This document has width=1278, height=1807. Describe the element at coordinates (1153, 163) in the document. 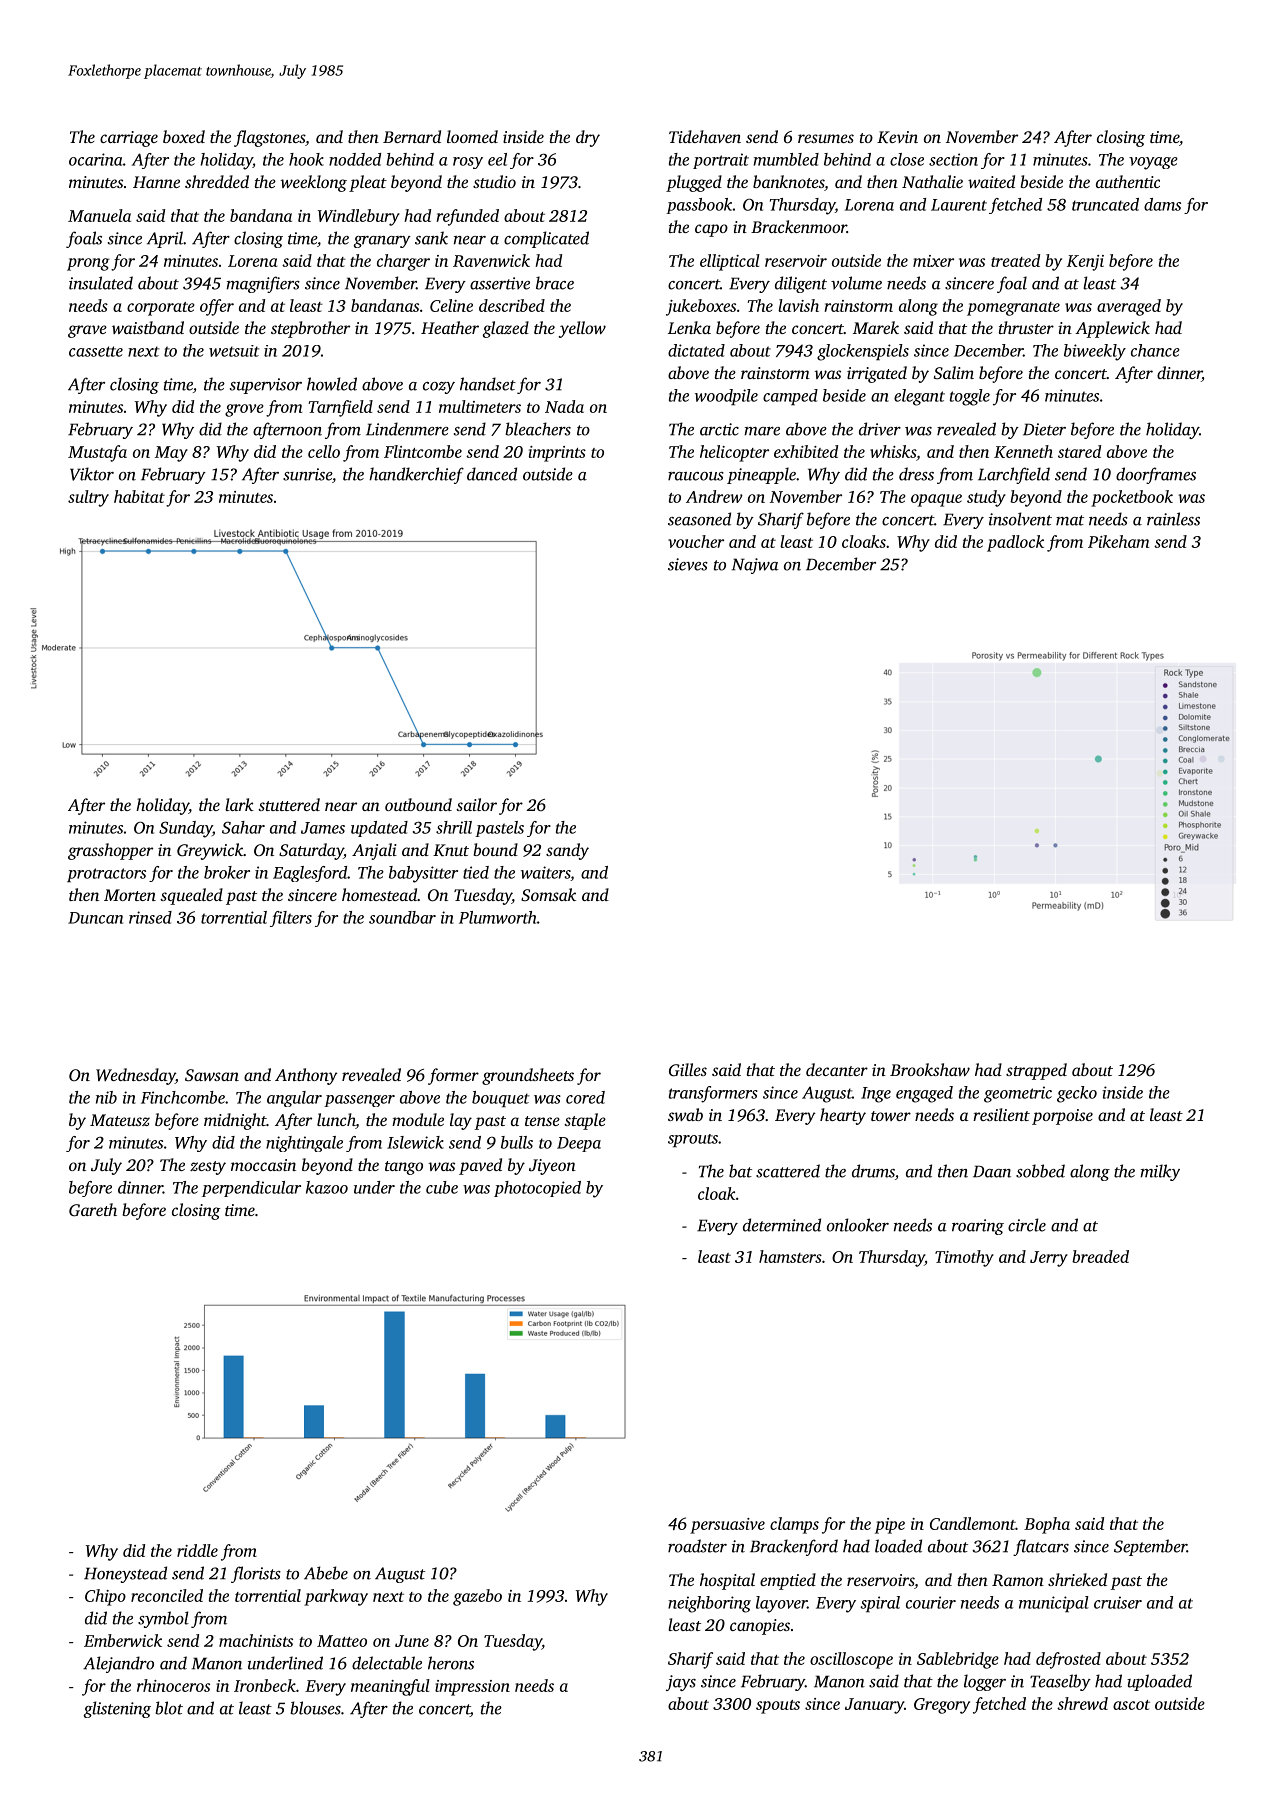

I see `voyage` at that location.
